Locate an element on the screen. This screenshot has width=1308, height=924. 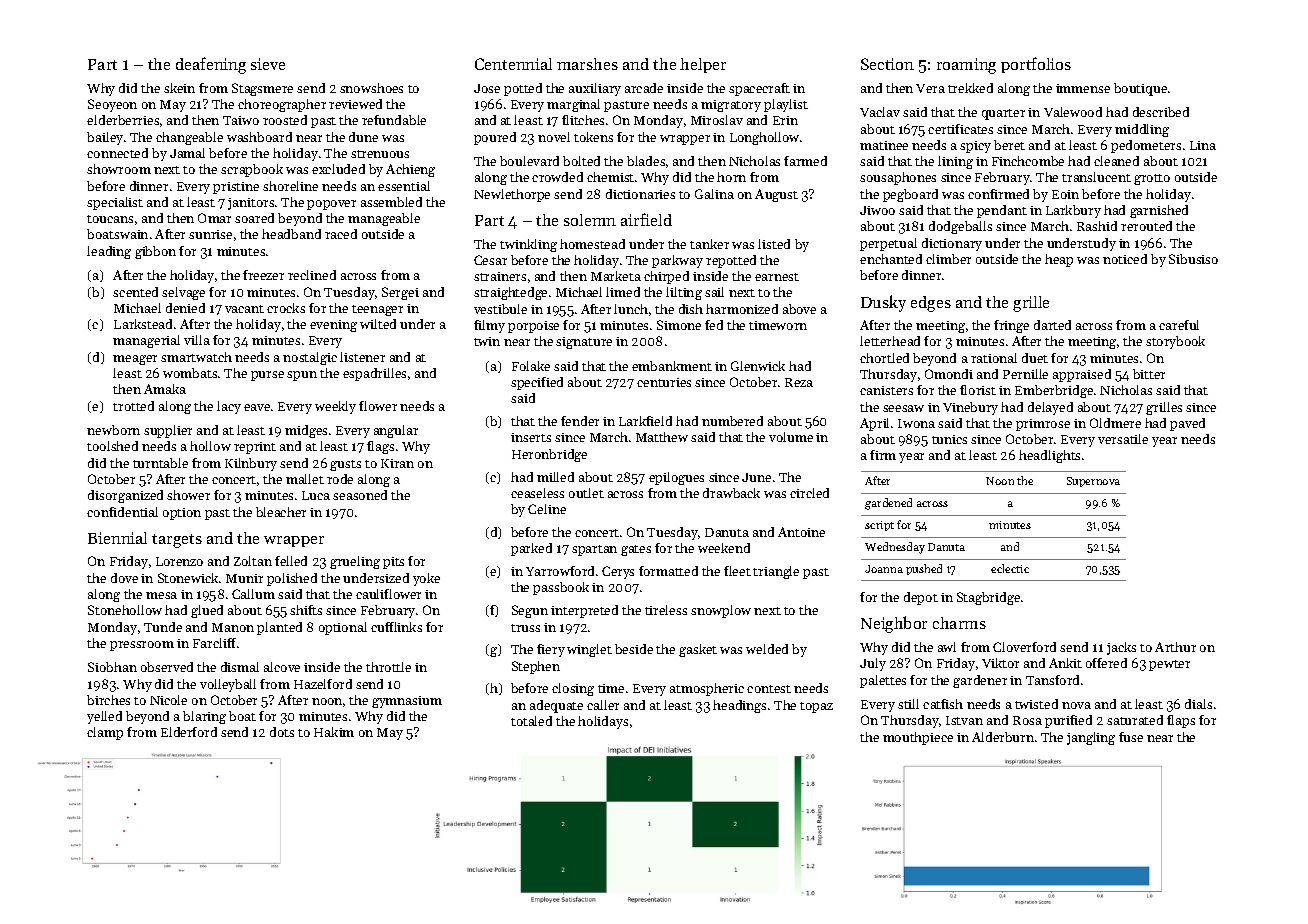
helper is located at coordinates (703, 65).
